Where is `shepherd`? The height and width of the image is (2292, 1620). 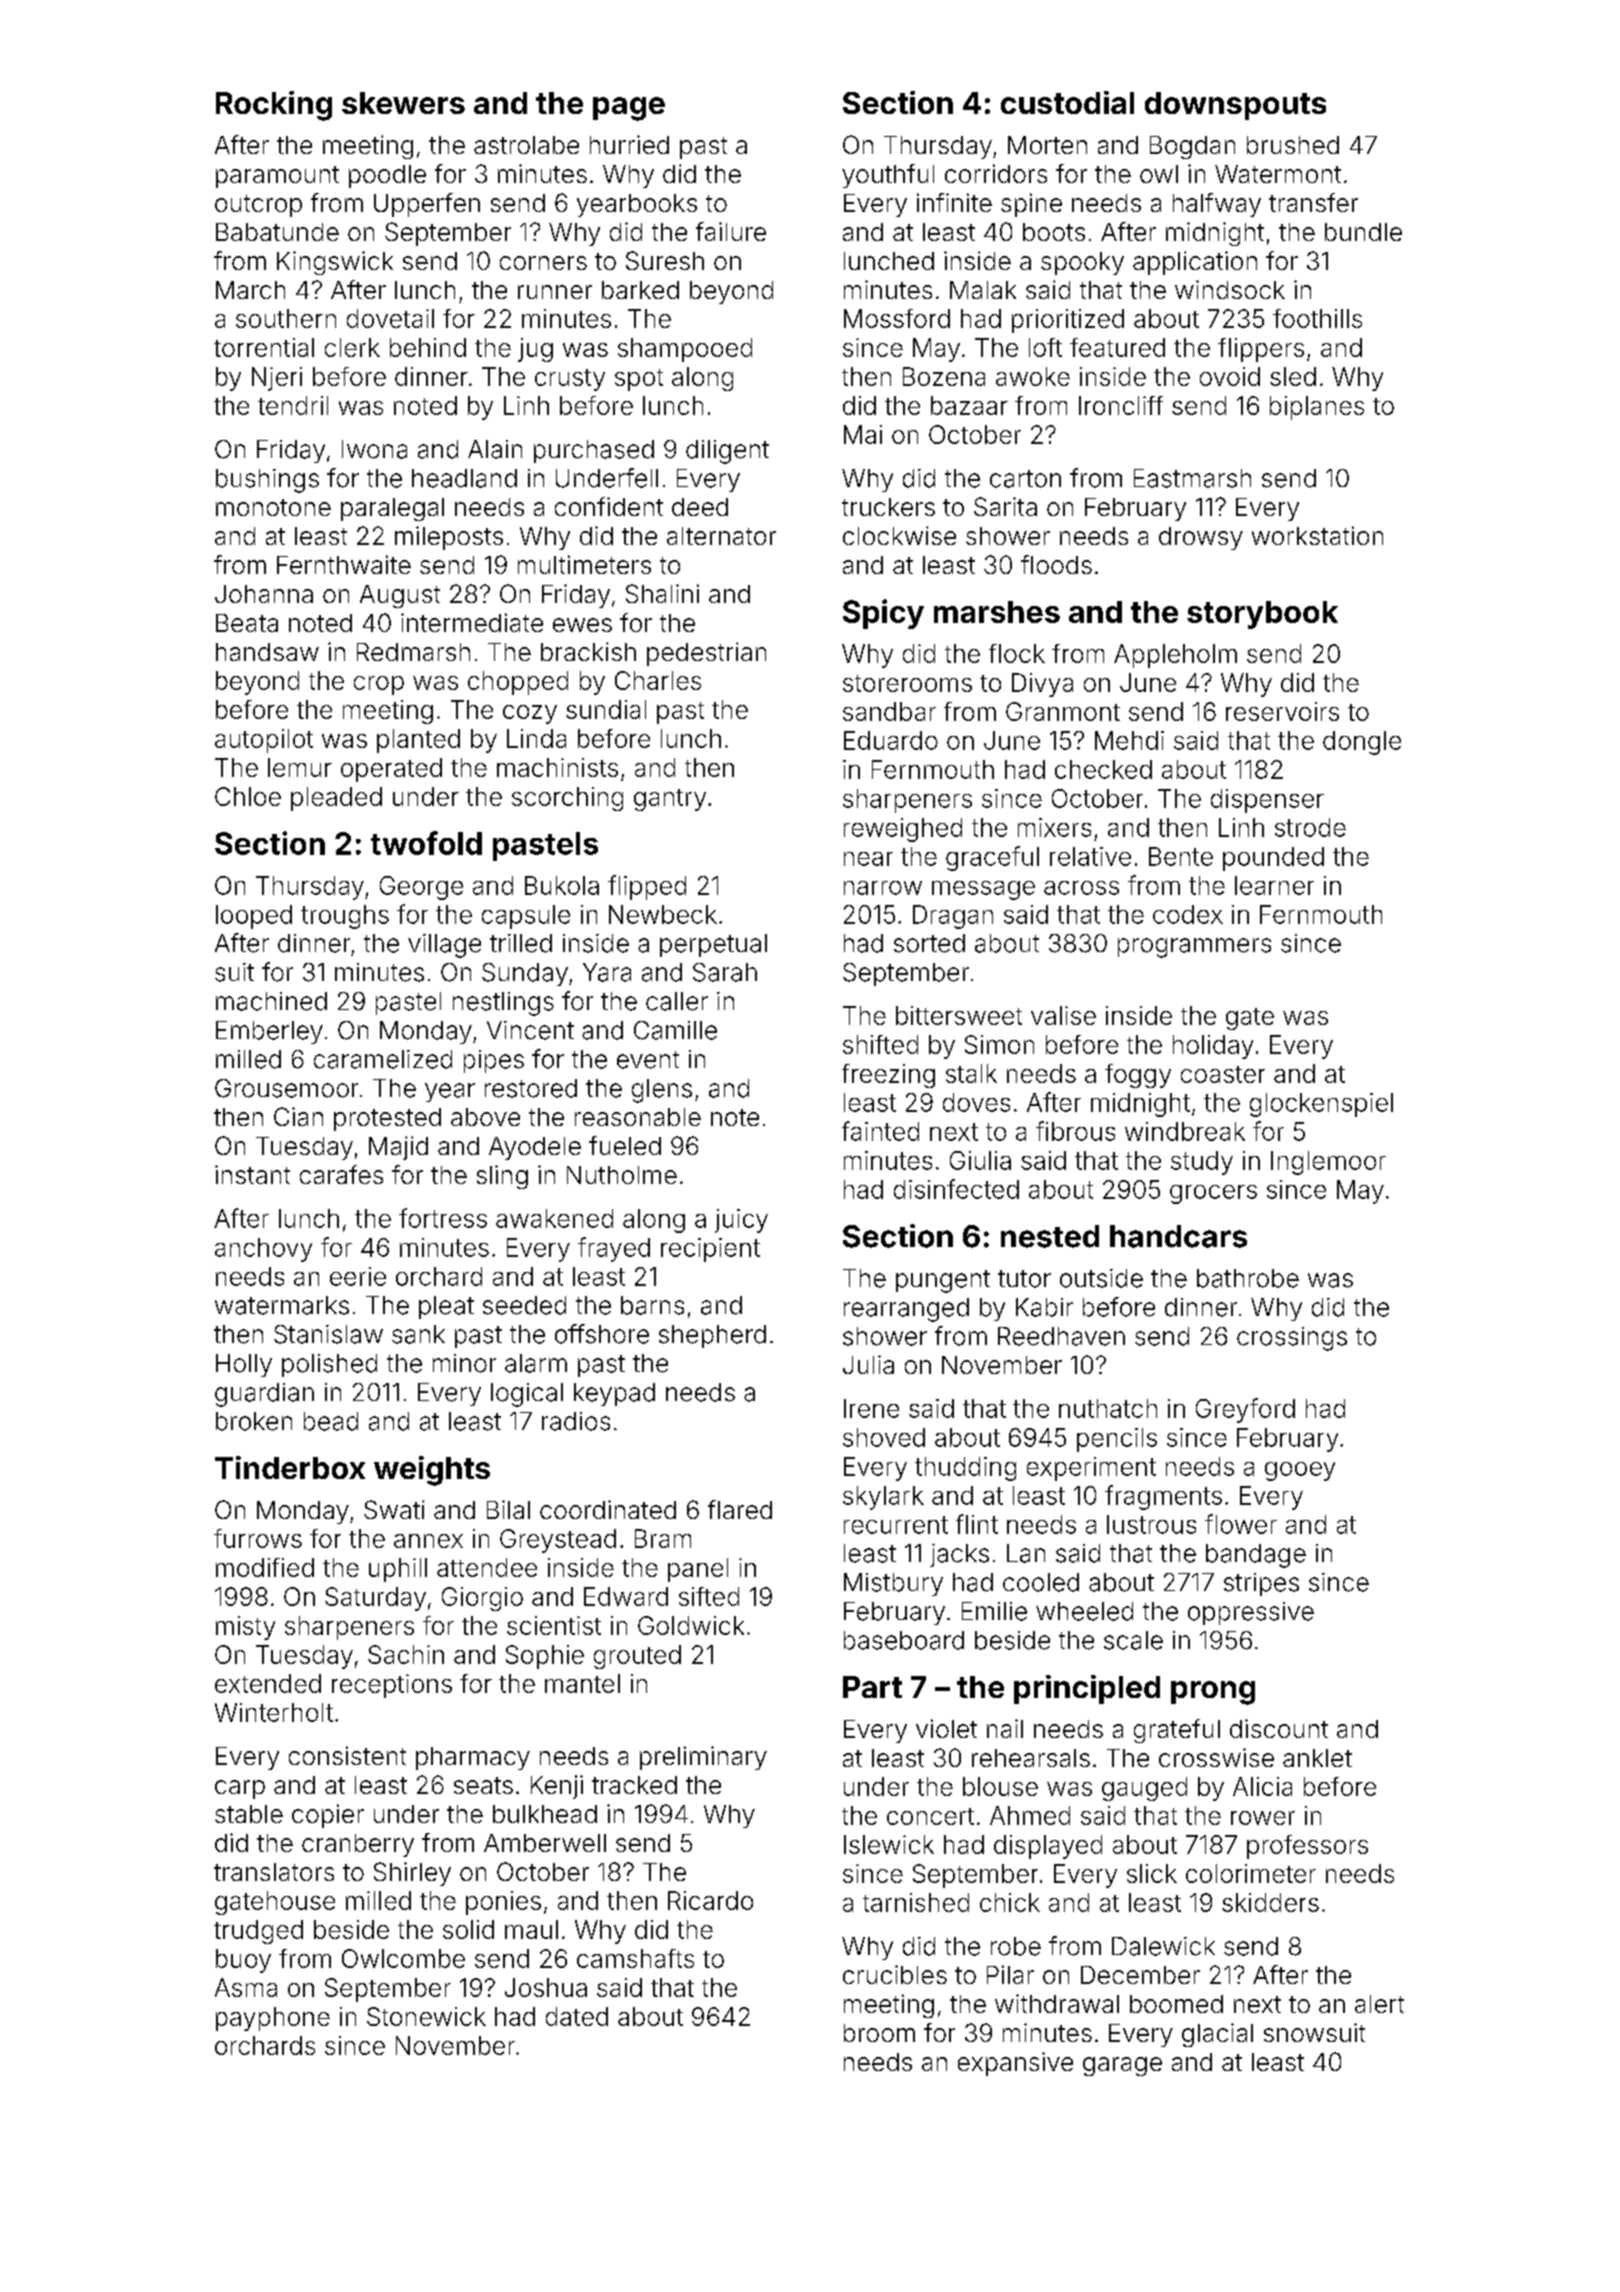 shepherd is located at coordinates (712, 1336).
